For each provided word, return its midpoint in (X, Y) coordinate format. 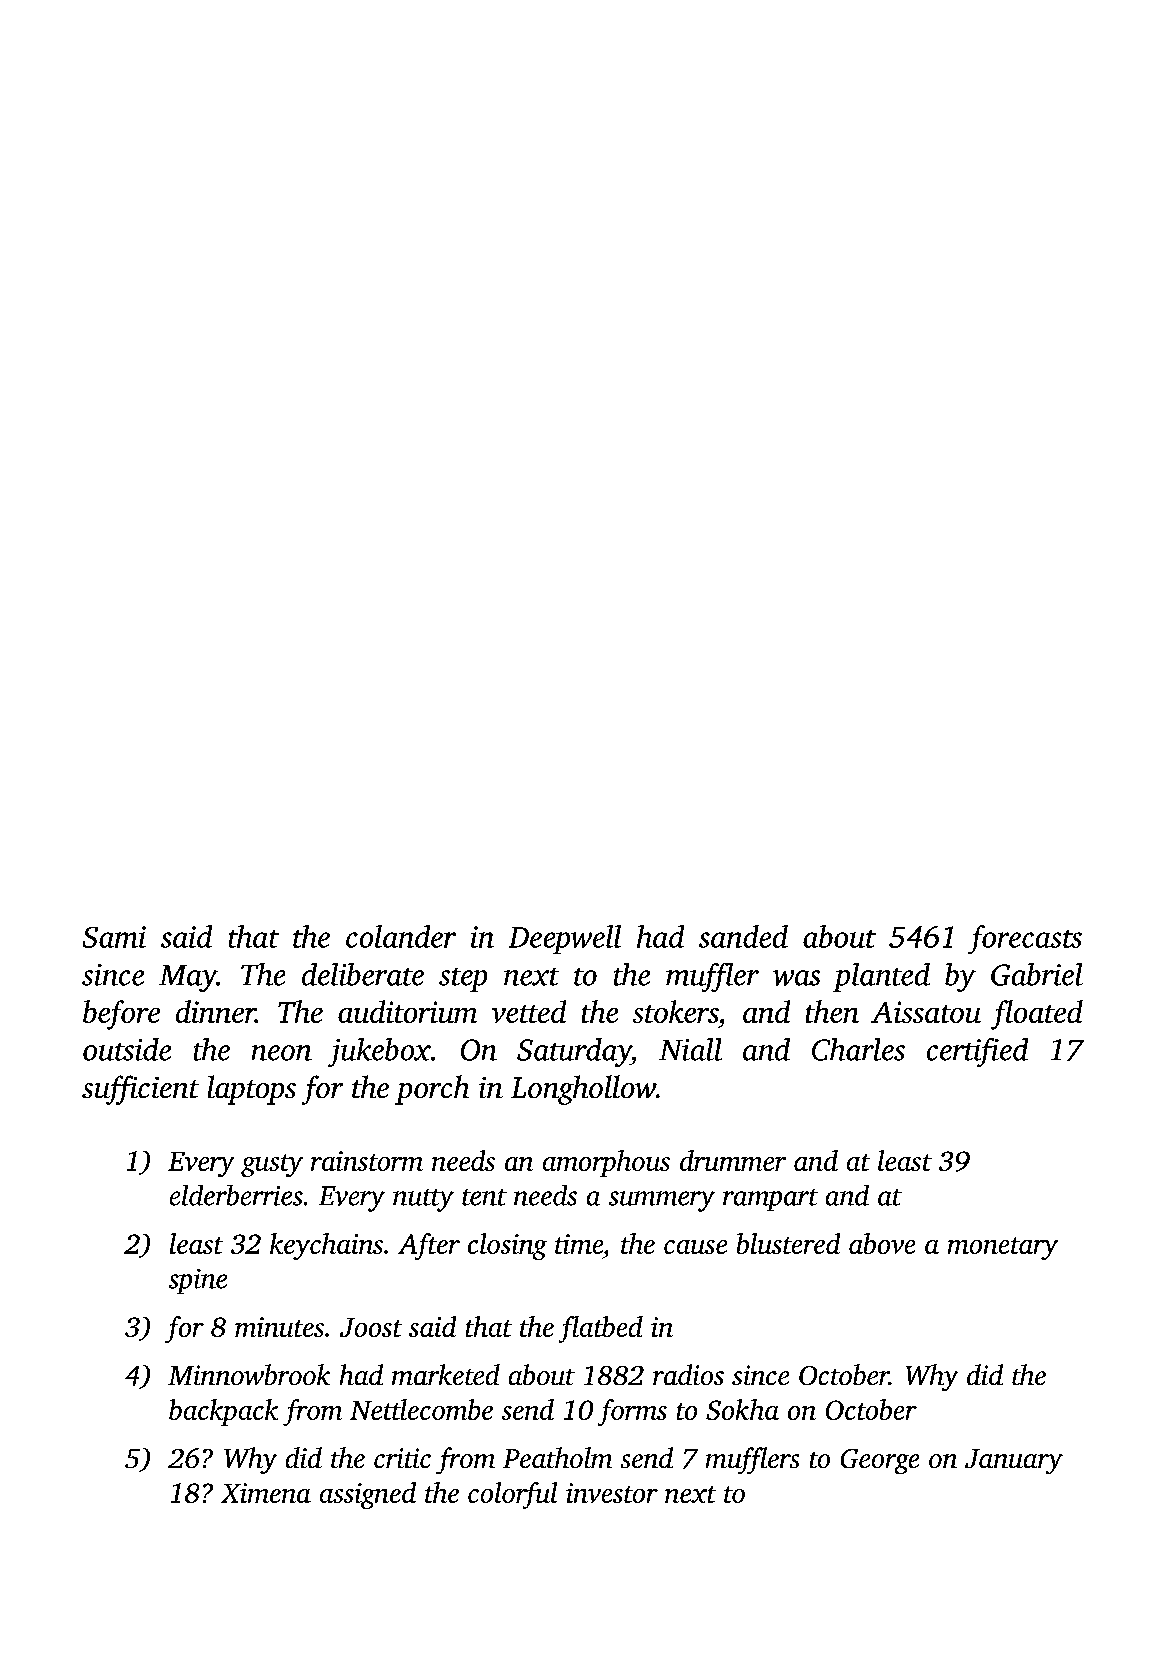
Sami (114, 937)
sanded (743, 936)
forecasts (1025, 939)
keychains (326, 1246)
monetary (1003, 1248)
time (579, 1244)
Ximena (266, 1493)
